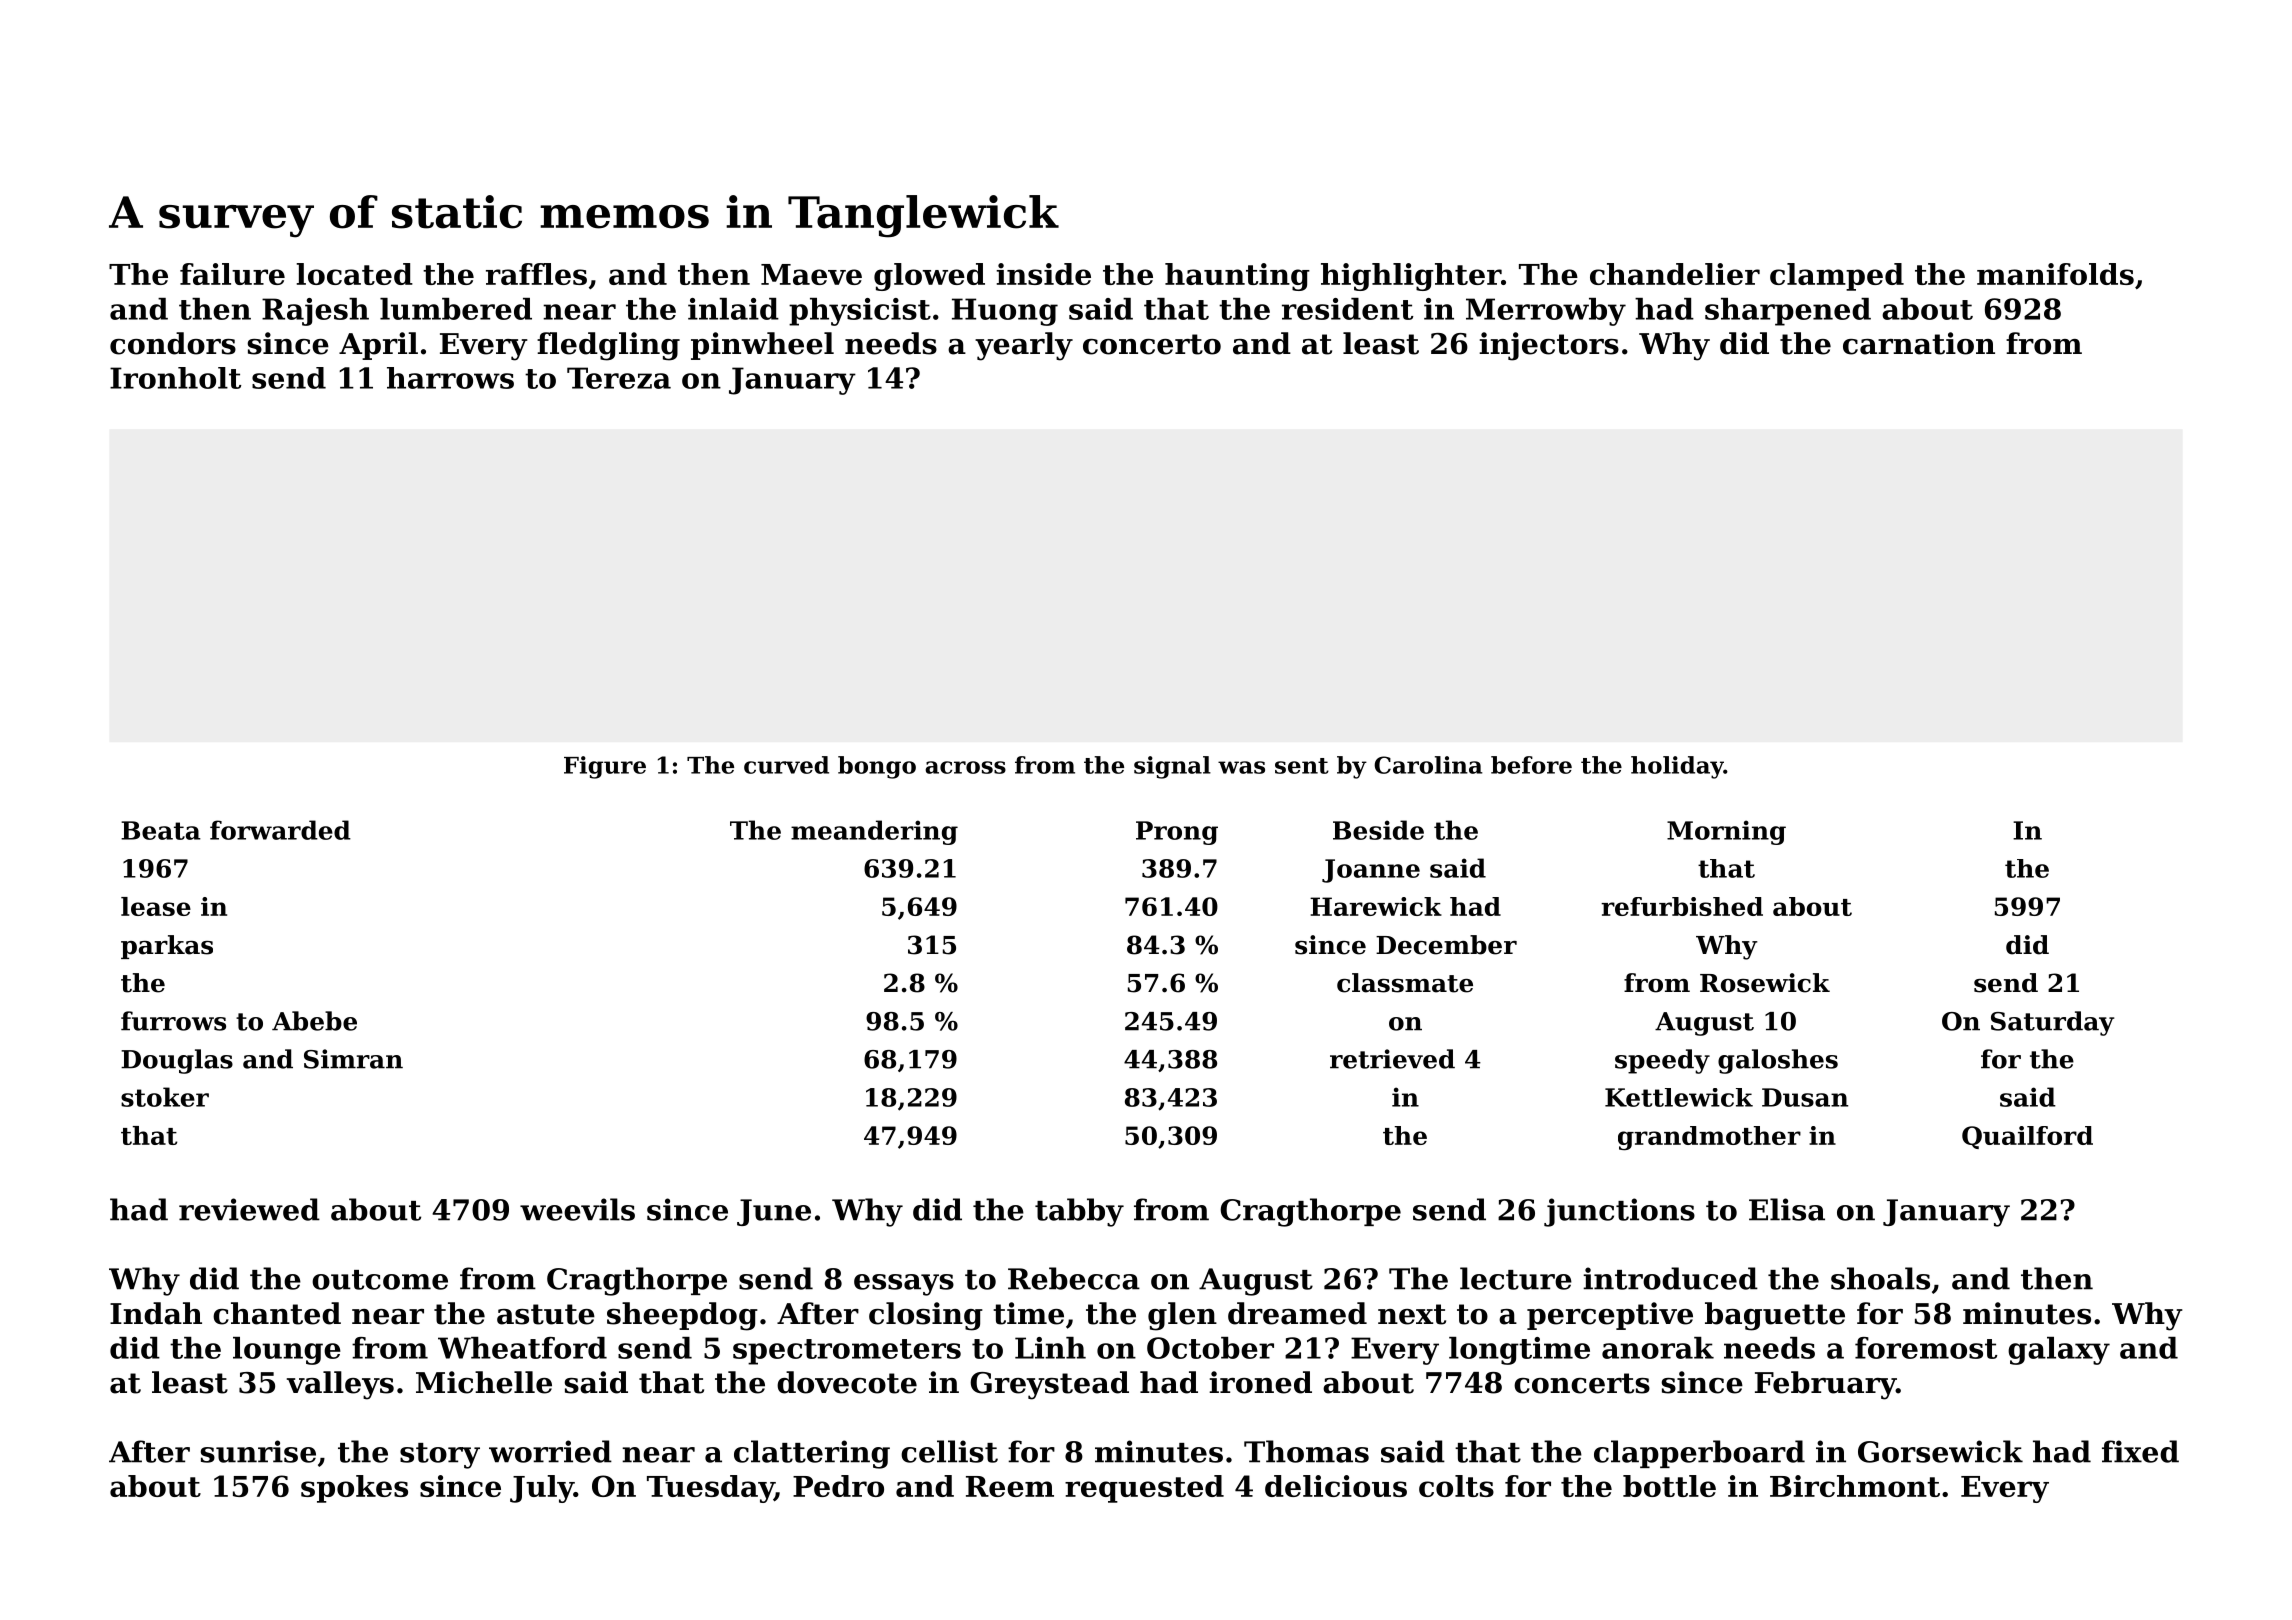 Image resolution: width=2292 pixels, height=1620 pixels. Describe the element at coordinates (353, 1059) in the document. I see `Simran` at that location.
